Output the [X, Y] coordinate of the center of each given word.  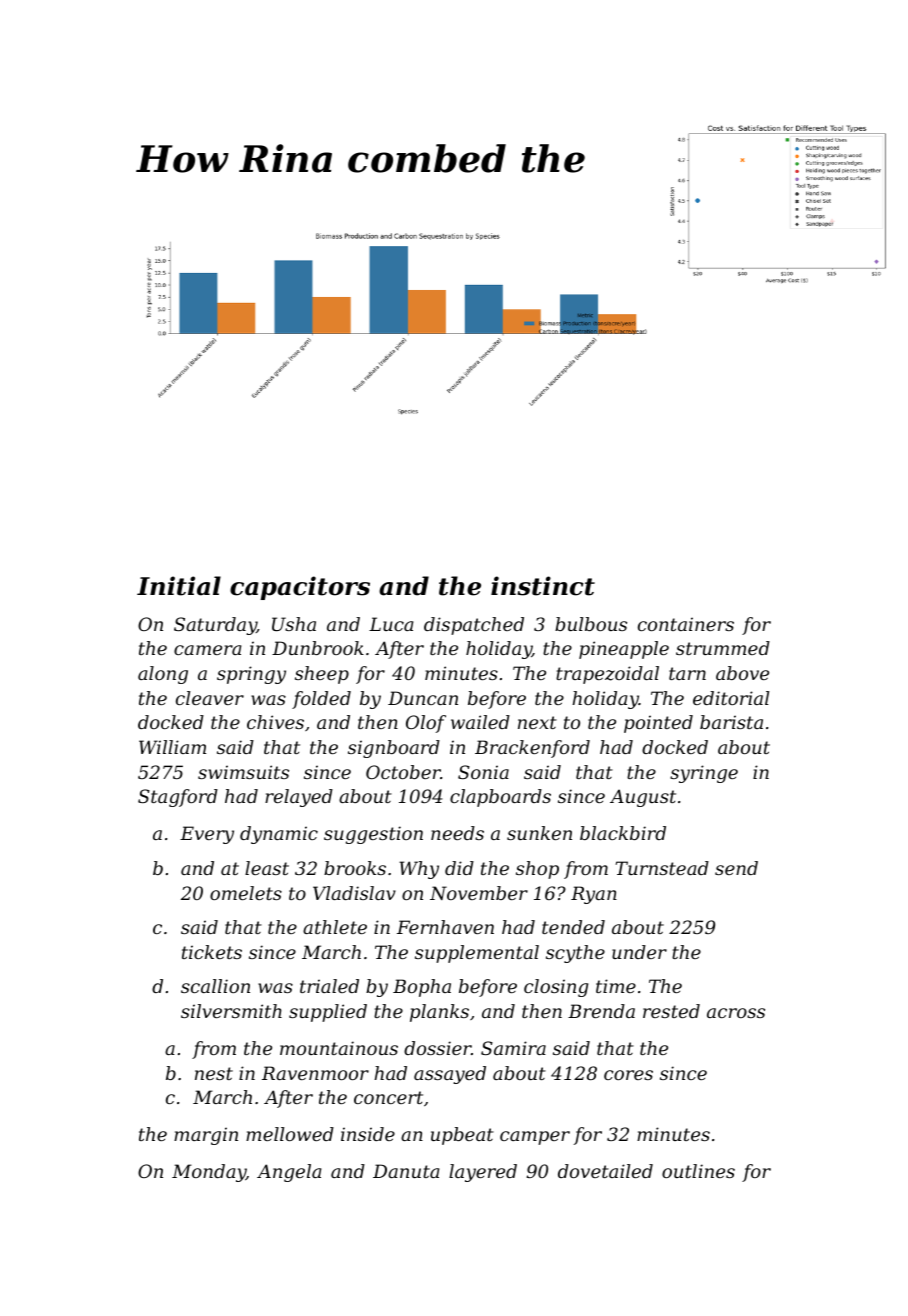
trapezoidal [607, 675]
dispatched [474, 626]
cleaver [210, 698]
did [459, 868]
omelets [246, 893]
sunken [539, 833]
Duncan [423, 698]
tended [573, 927]
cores [628, 1075]
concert [388, 1097]
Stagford [178, 798]
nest [214, 1073]
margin [206, 1136]
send [736, 868]
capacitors [300, 588]
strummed [723, 648]
